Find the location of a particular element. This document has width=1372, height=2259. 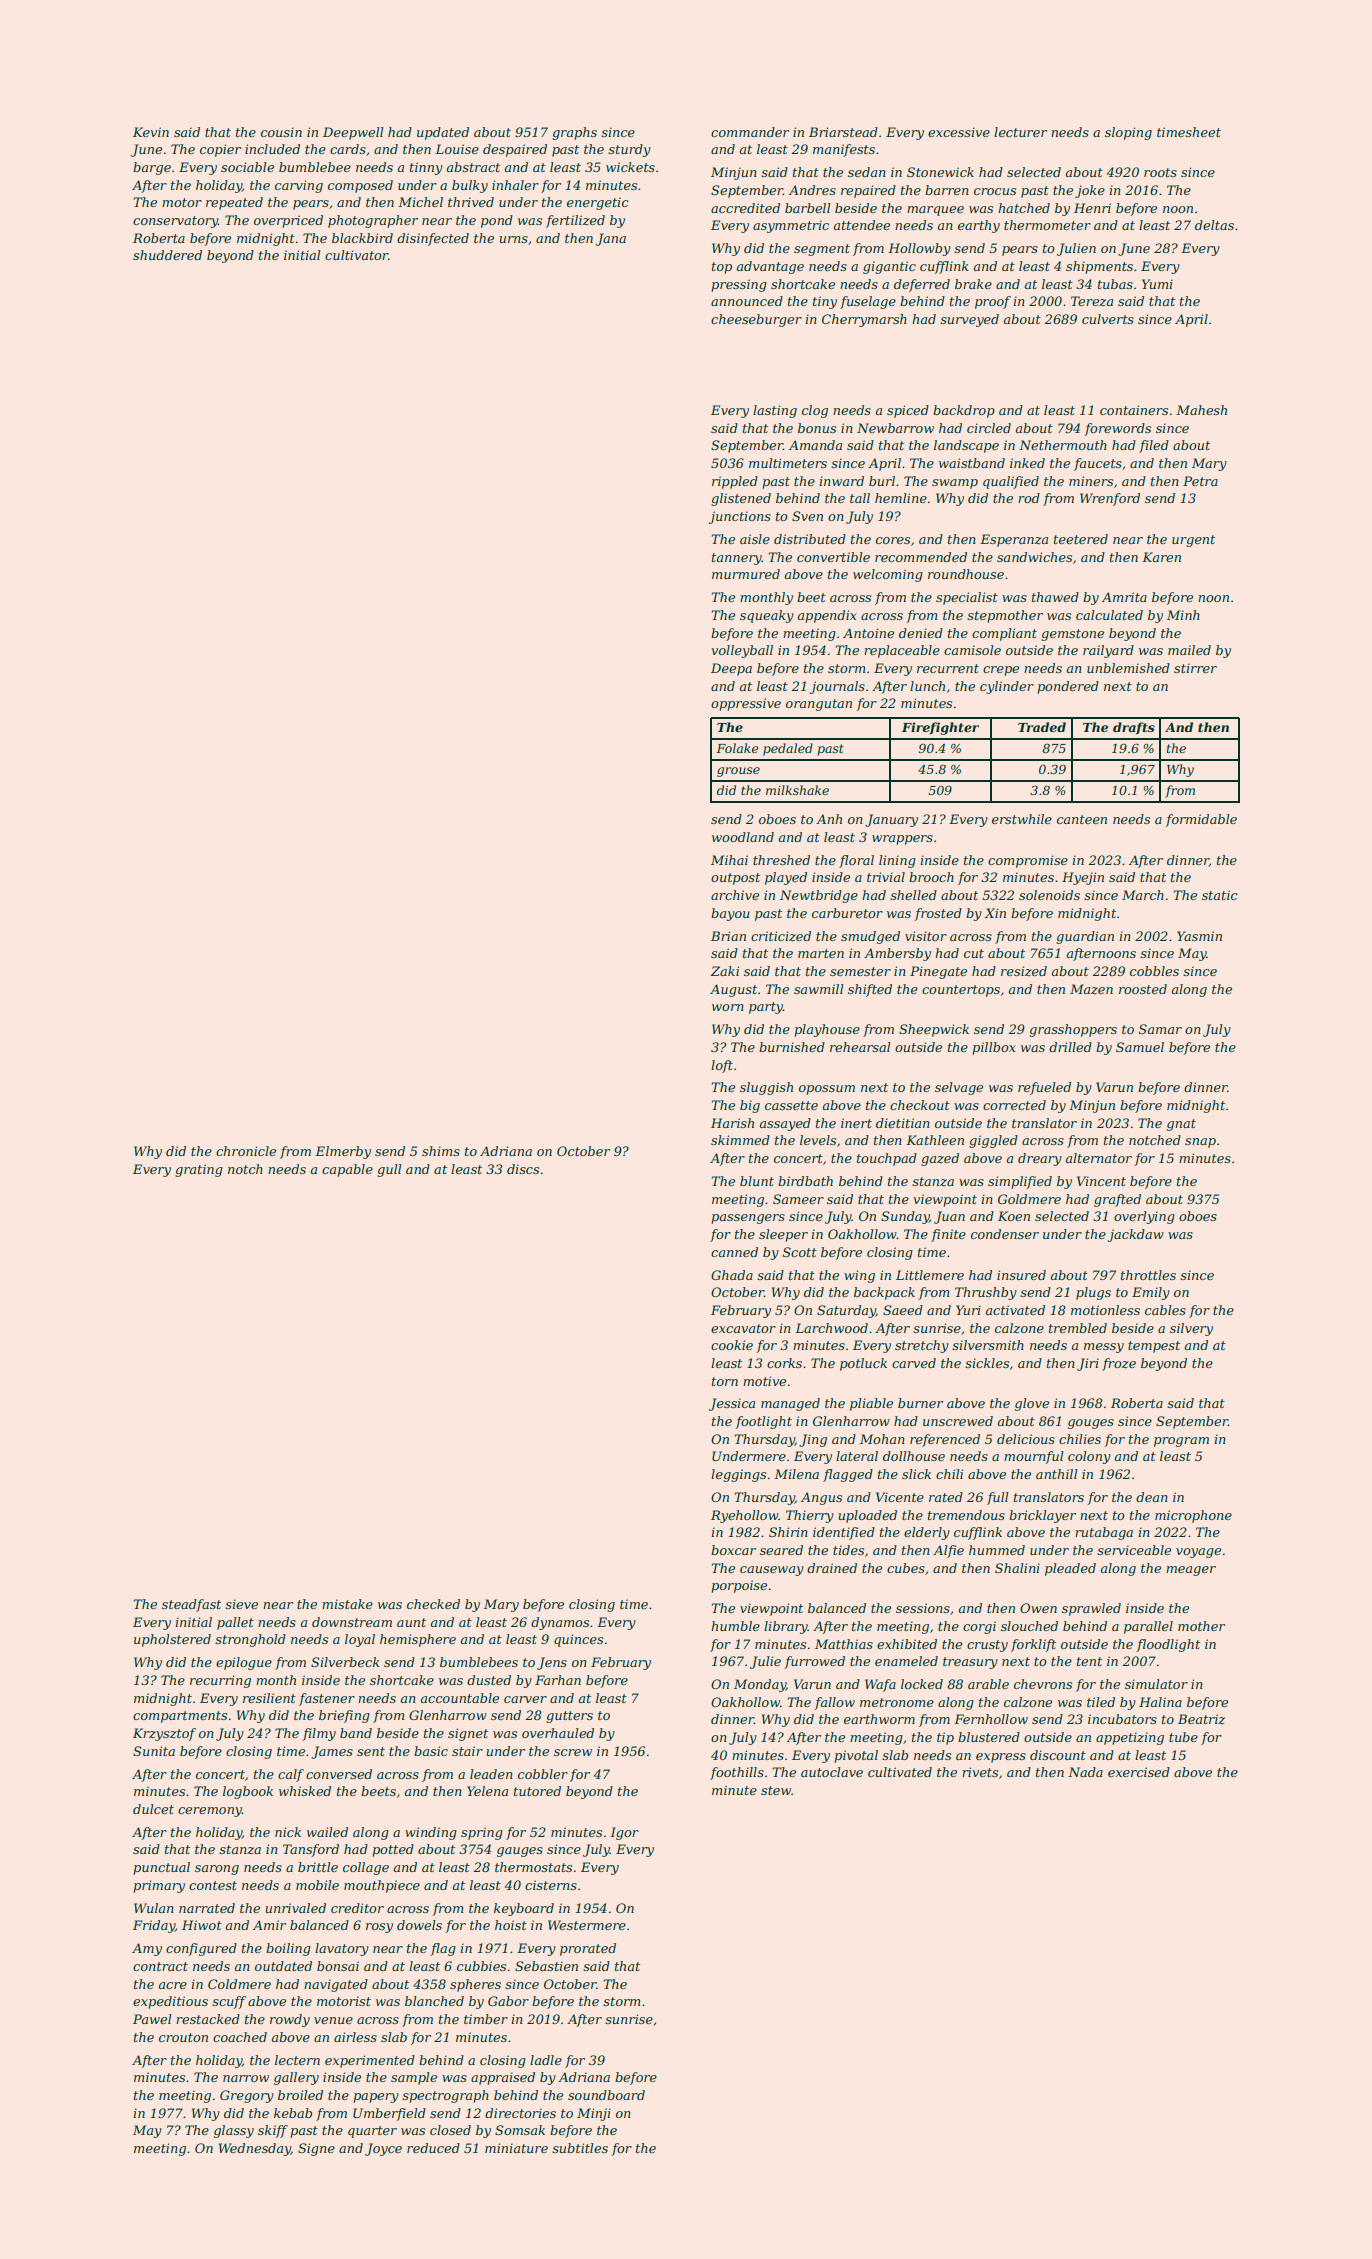

shuddered is located at coordinates (167, 255).
